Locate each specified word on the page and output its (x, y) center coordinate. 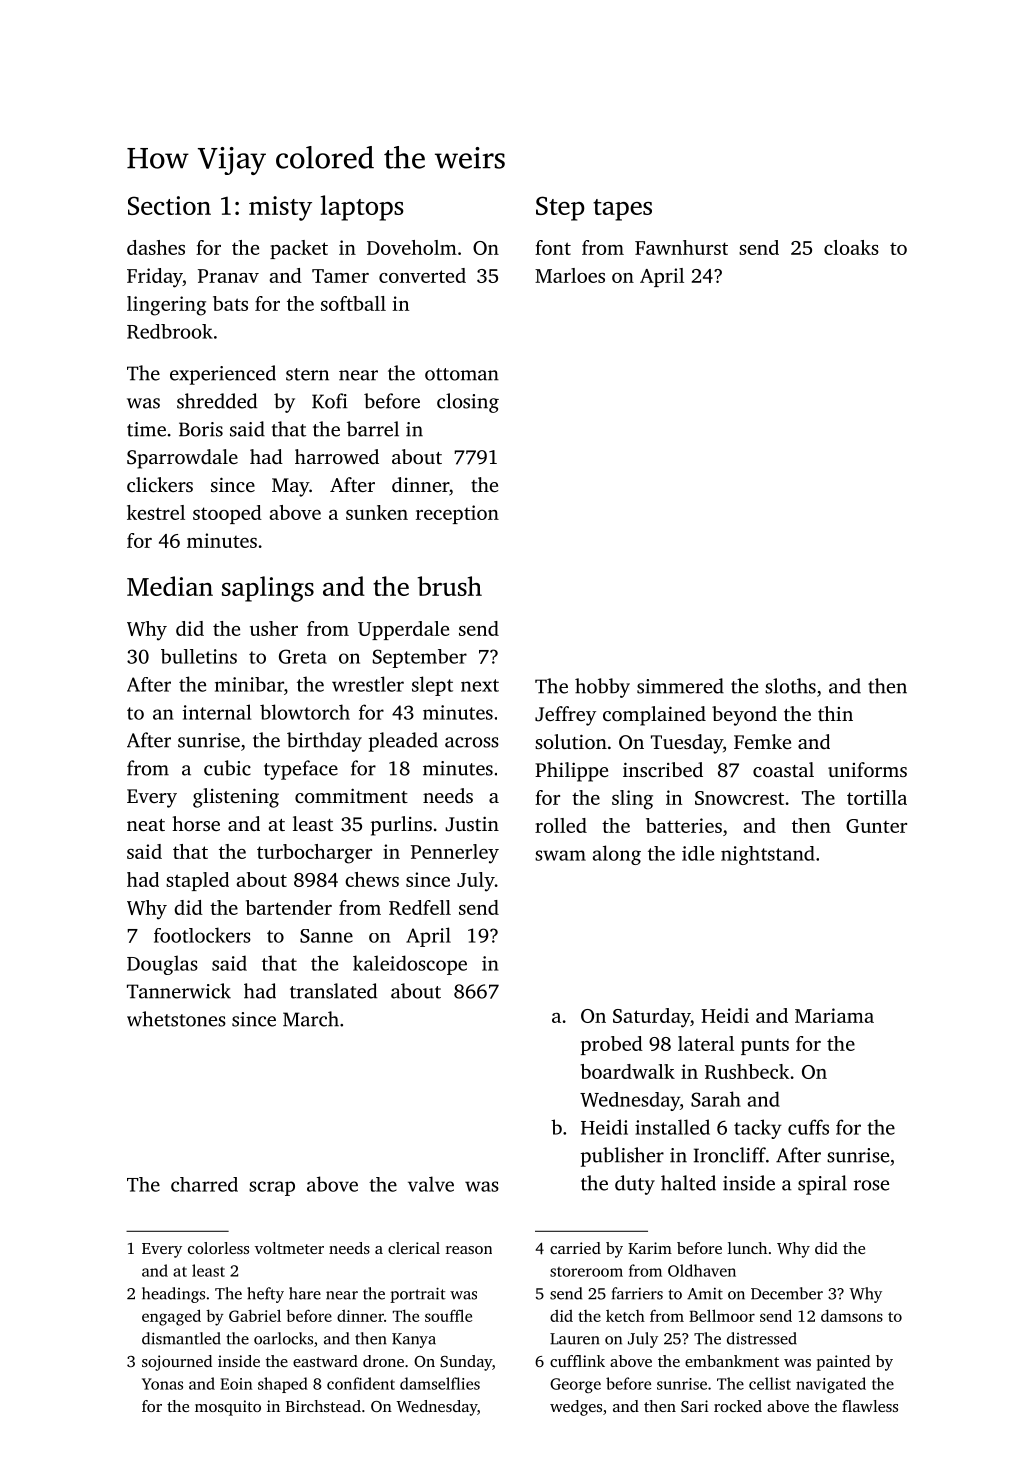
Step (560, 208)
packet (299, 249)
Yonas (162, 1384)
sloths (790, 686)
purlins (401, 826)
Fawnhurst (681, 247)
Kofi (329, 401)
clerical (414, 1248)
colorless (218, 1248)
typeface (301, 770)
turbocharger (314, 854)
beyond (744, 716)
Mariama (834, 1015)
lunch (747, 1248)
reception (457, 514)
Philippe (571, 772)
